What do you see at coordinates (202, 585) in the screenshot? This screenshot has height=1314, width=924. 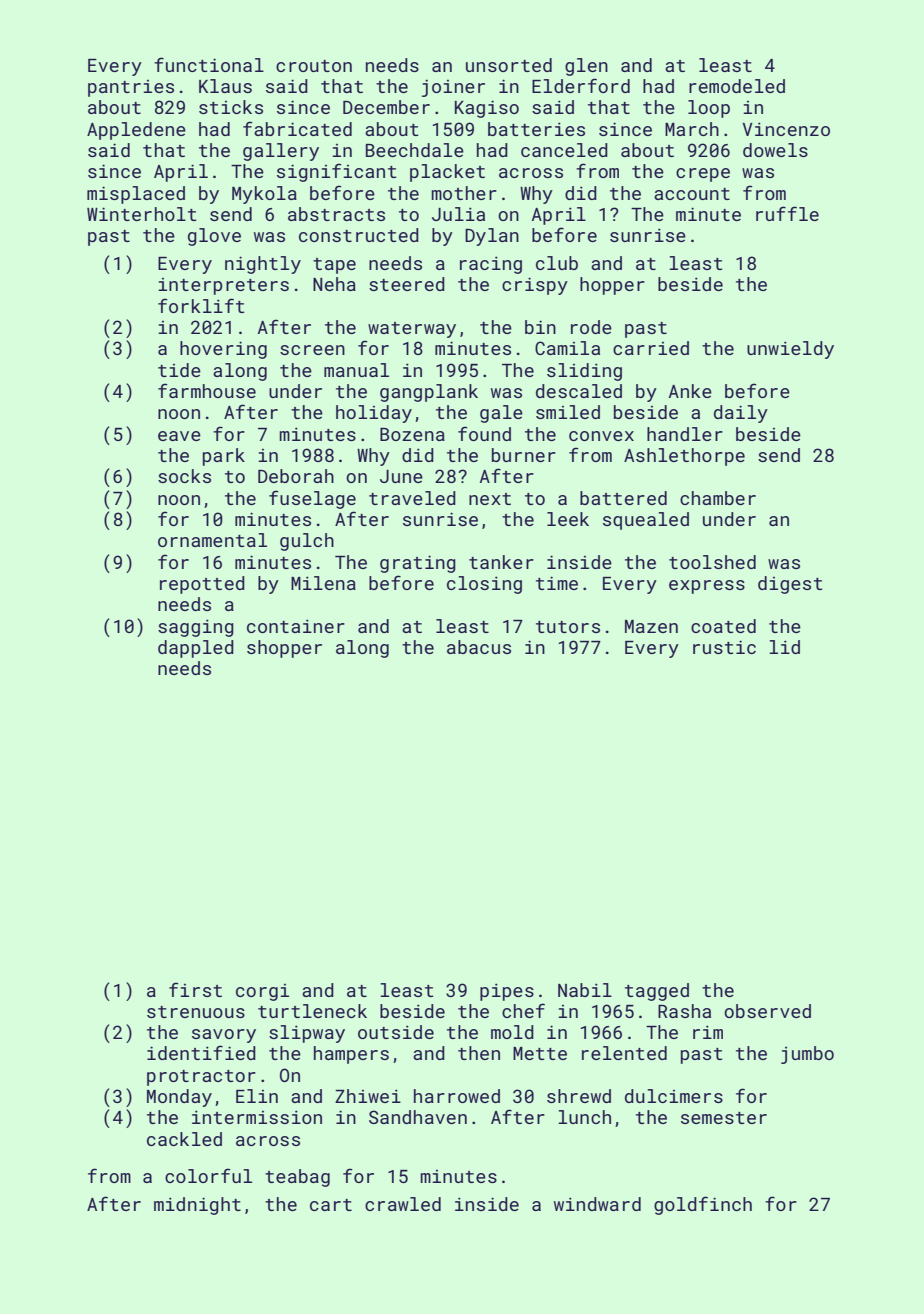 I see `repotted` at bounding box center [202, 585].
